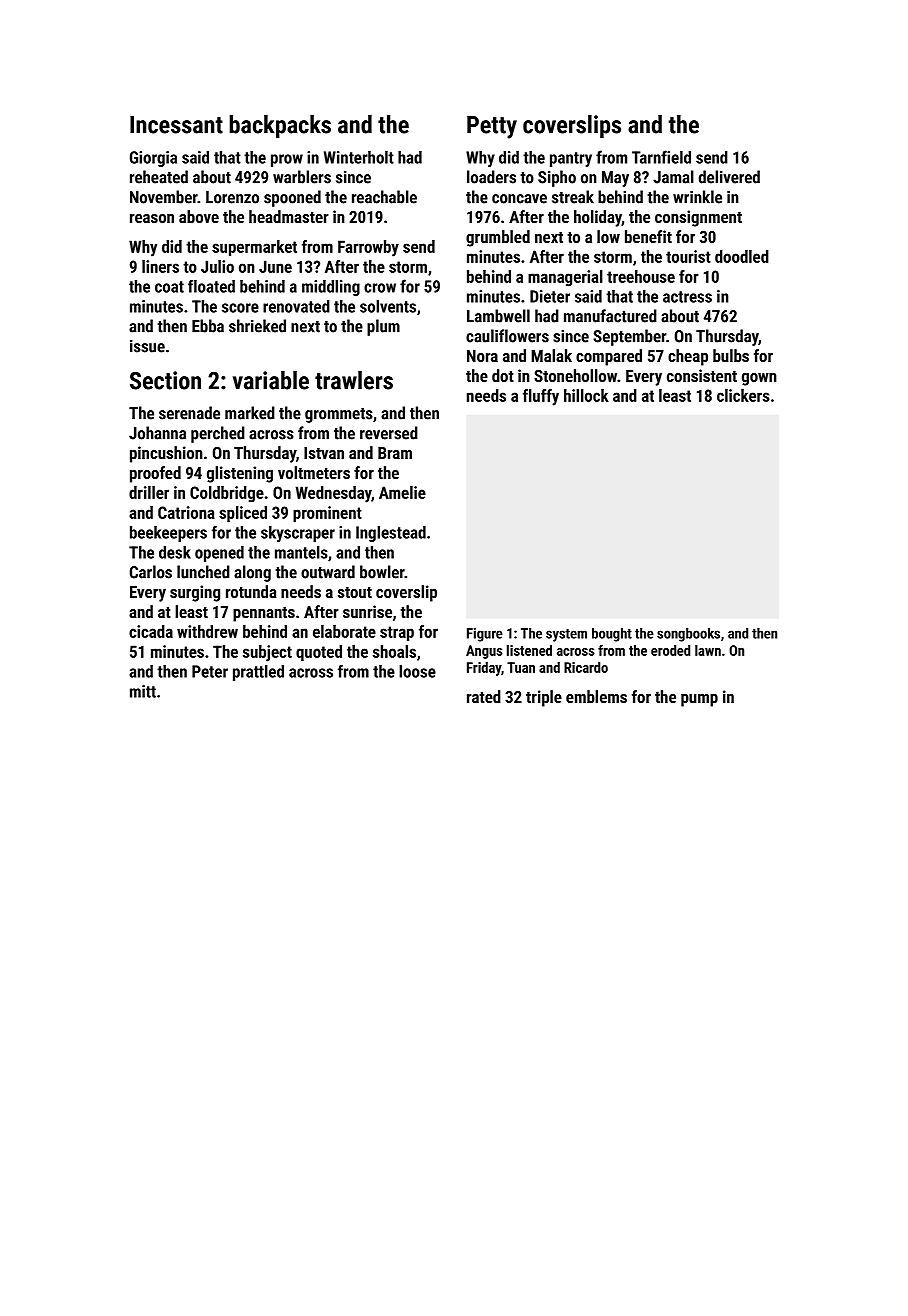 This page has width=908, height=1316. Describe the element at coordinates (498, 316) in the page. I see `Lambwell` at that location.
